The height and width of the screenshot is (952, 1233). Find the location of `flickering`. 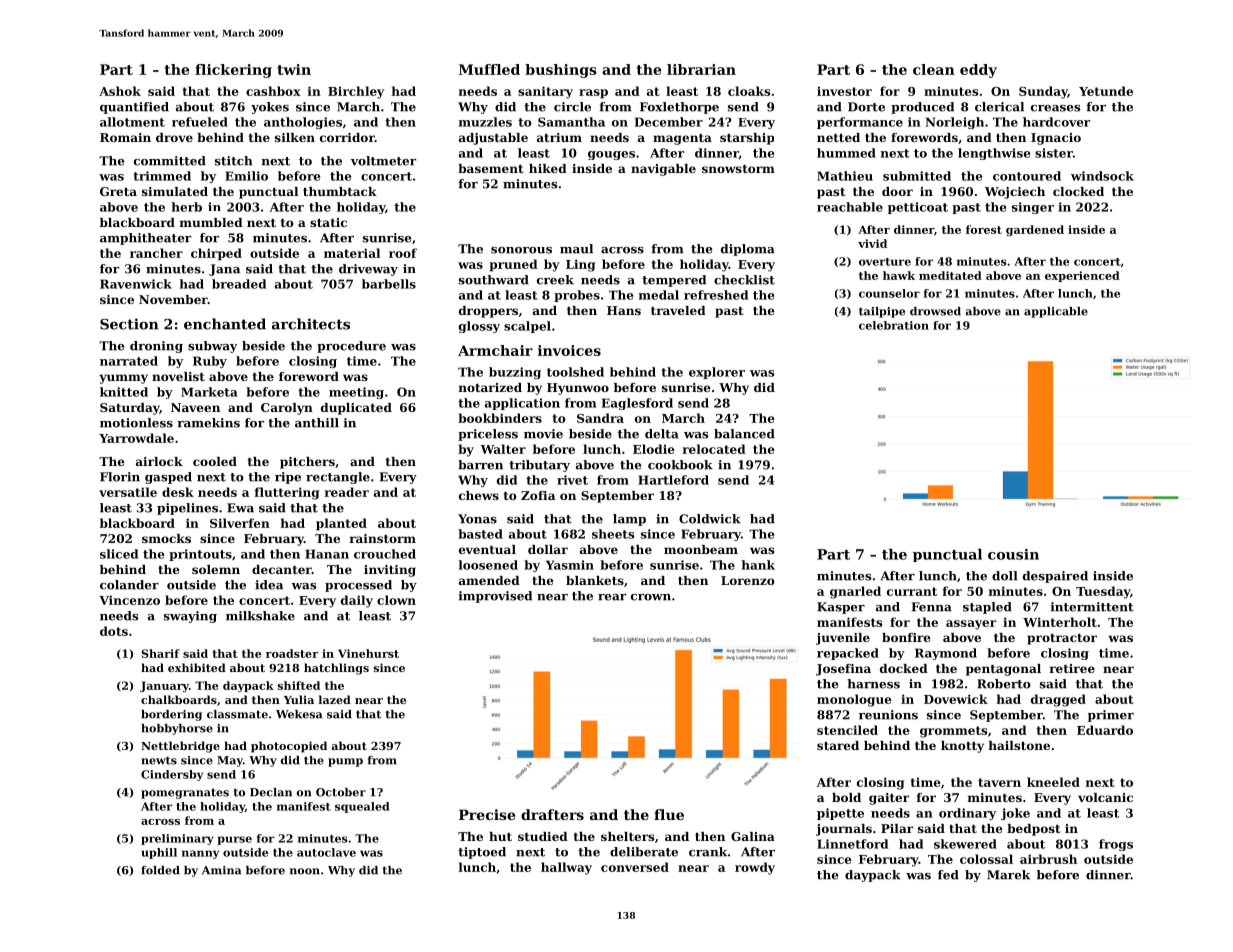

flickering is located at coordinates (233, 71).
